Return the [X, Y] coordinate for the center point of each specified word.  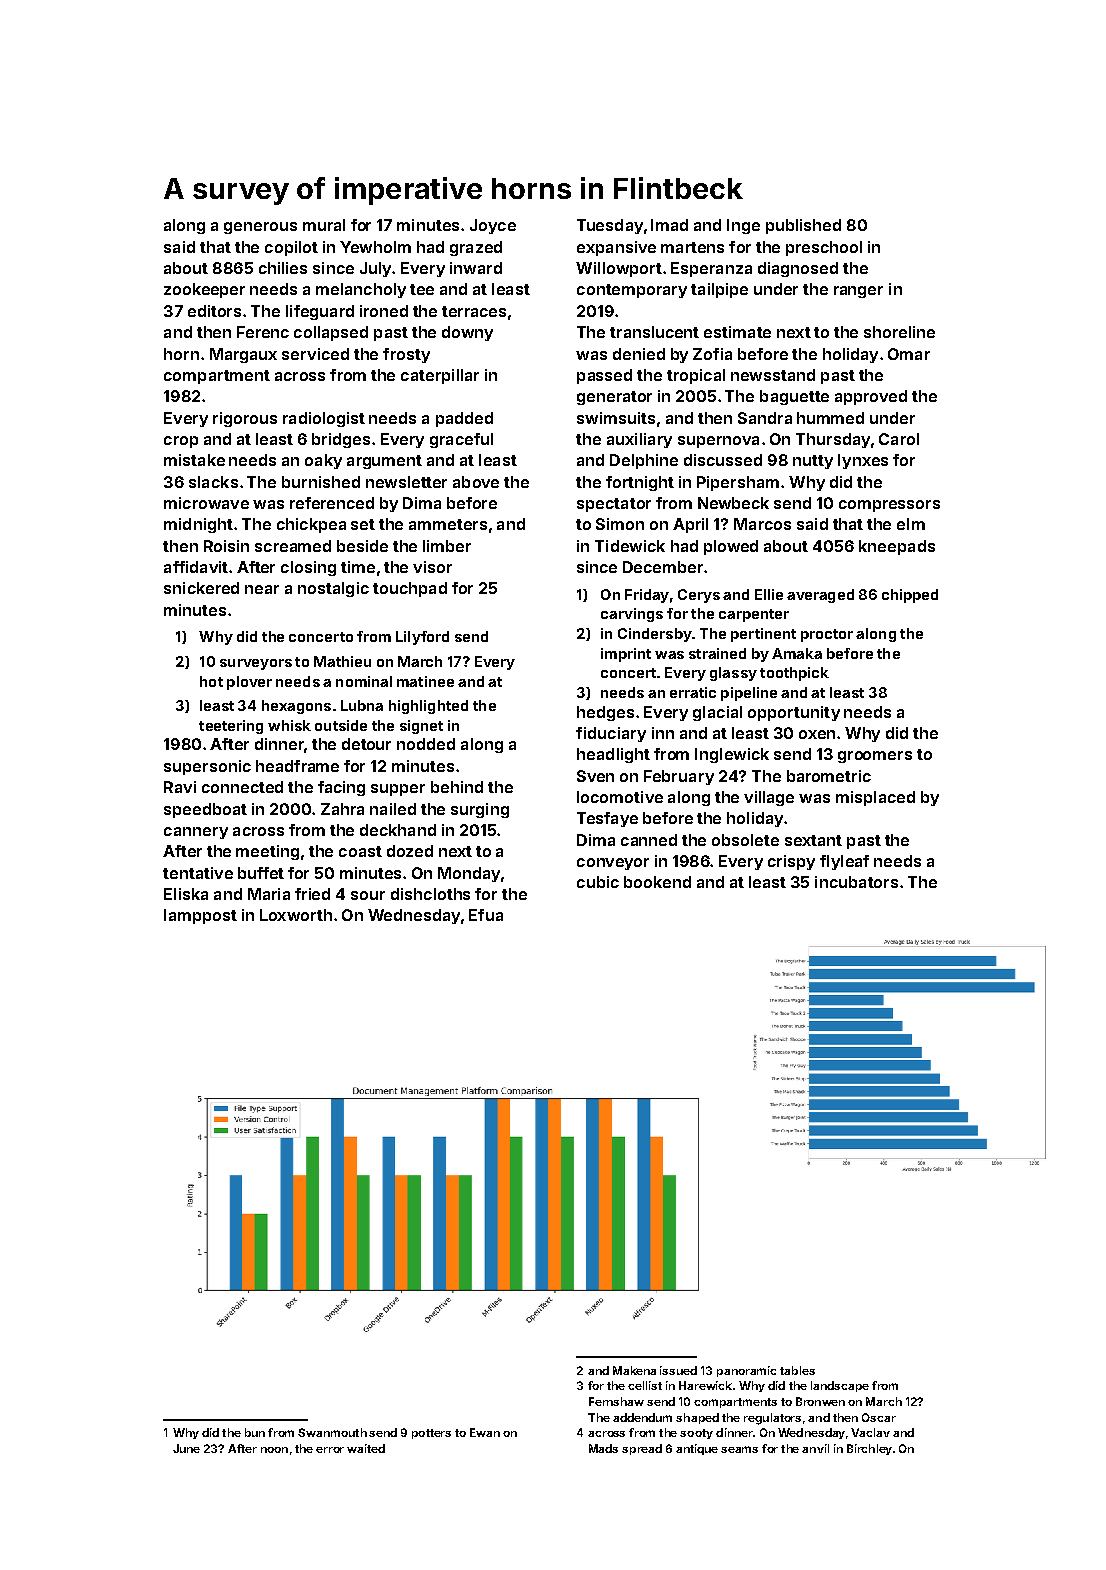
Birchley [869, 1449]
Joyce [493, 226]
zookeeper [204, 290]
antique [697, 1449]
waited [366, 1448]
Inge [743, 226]
